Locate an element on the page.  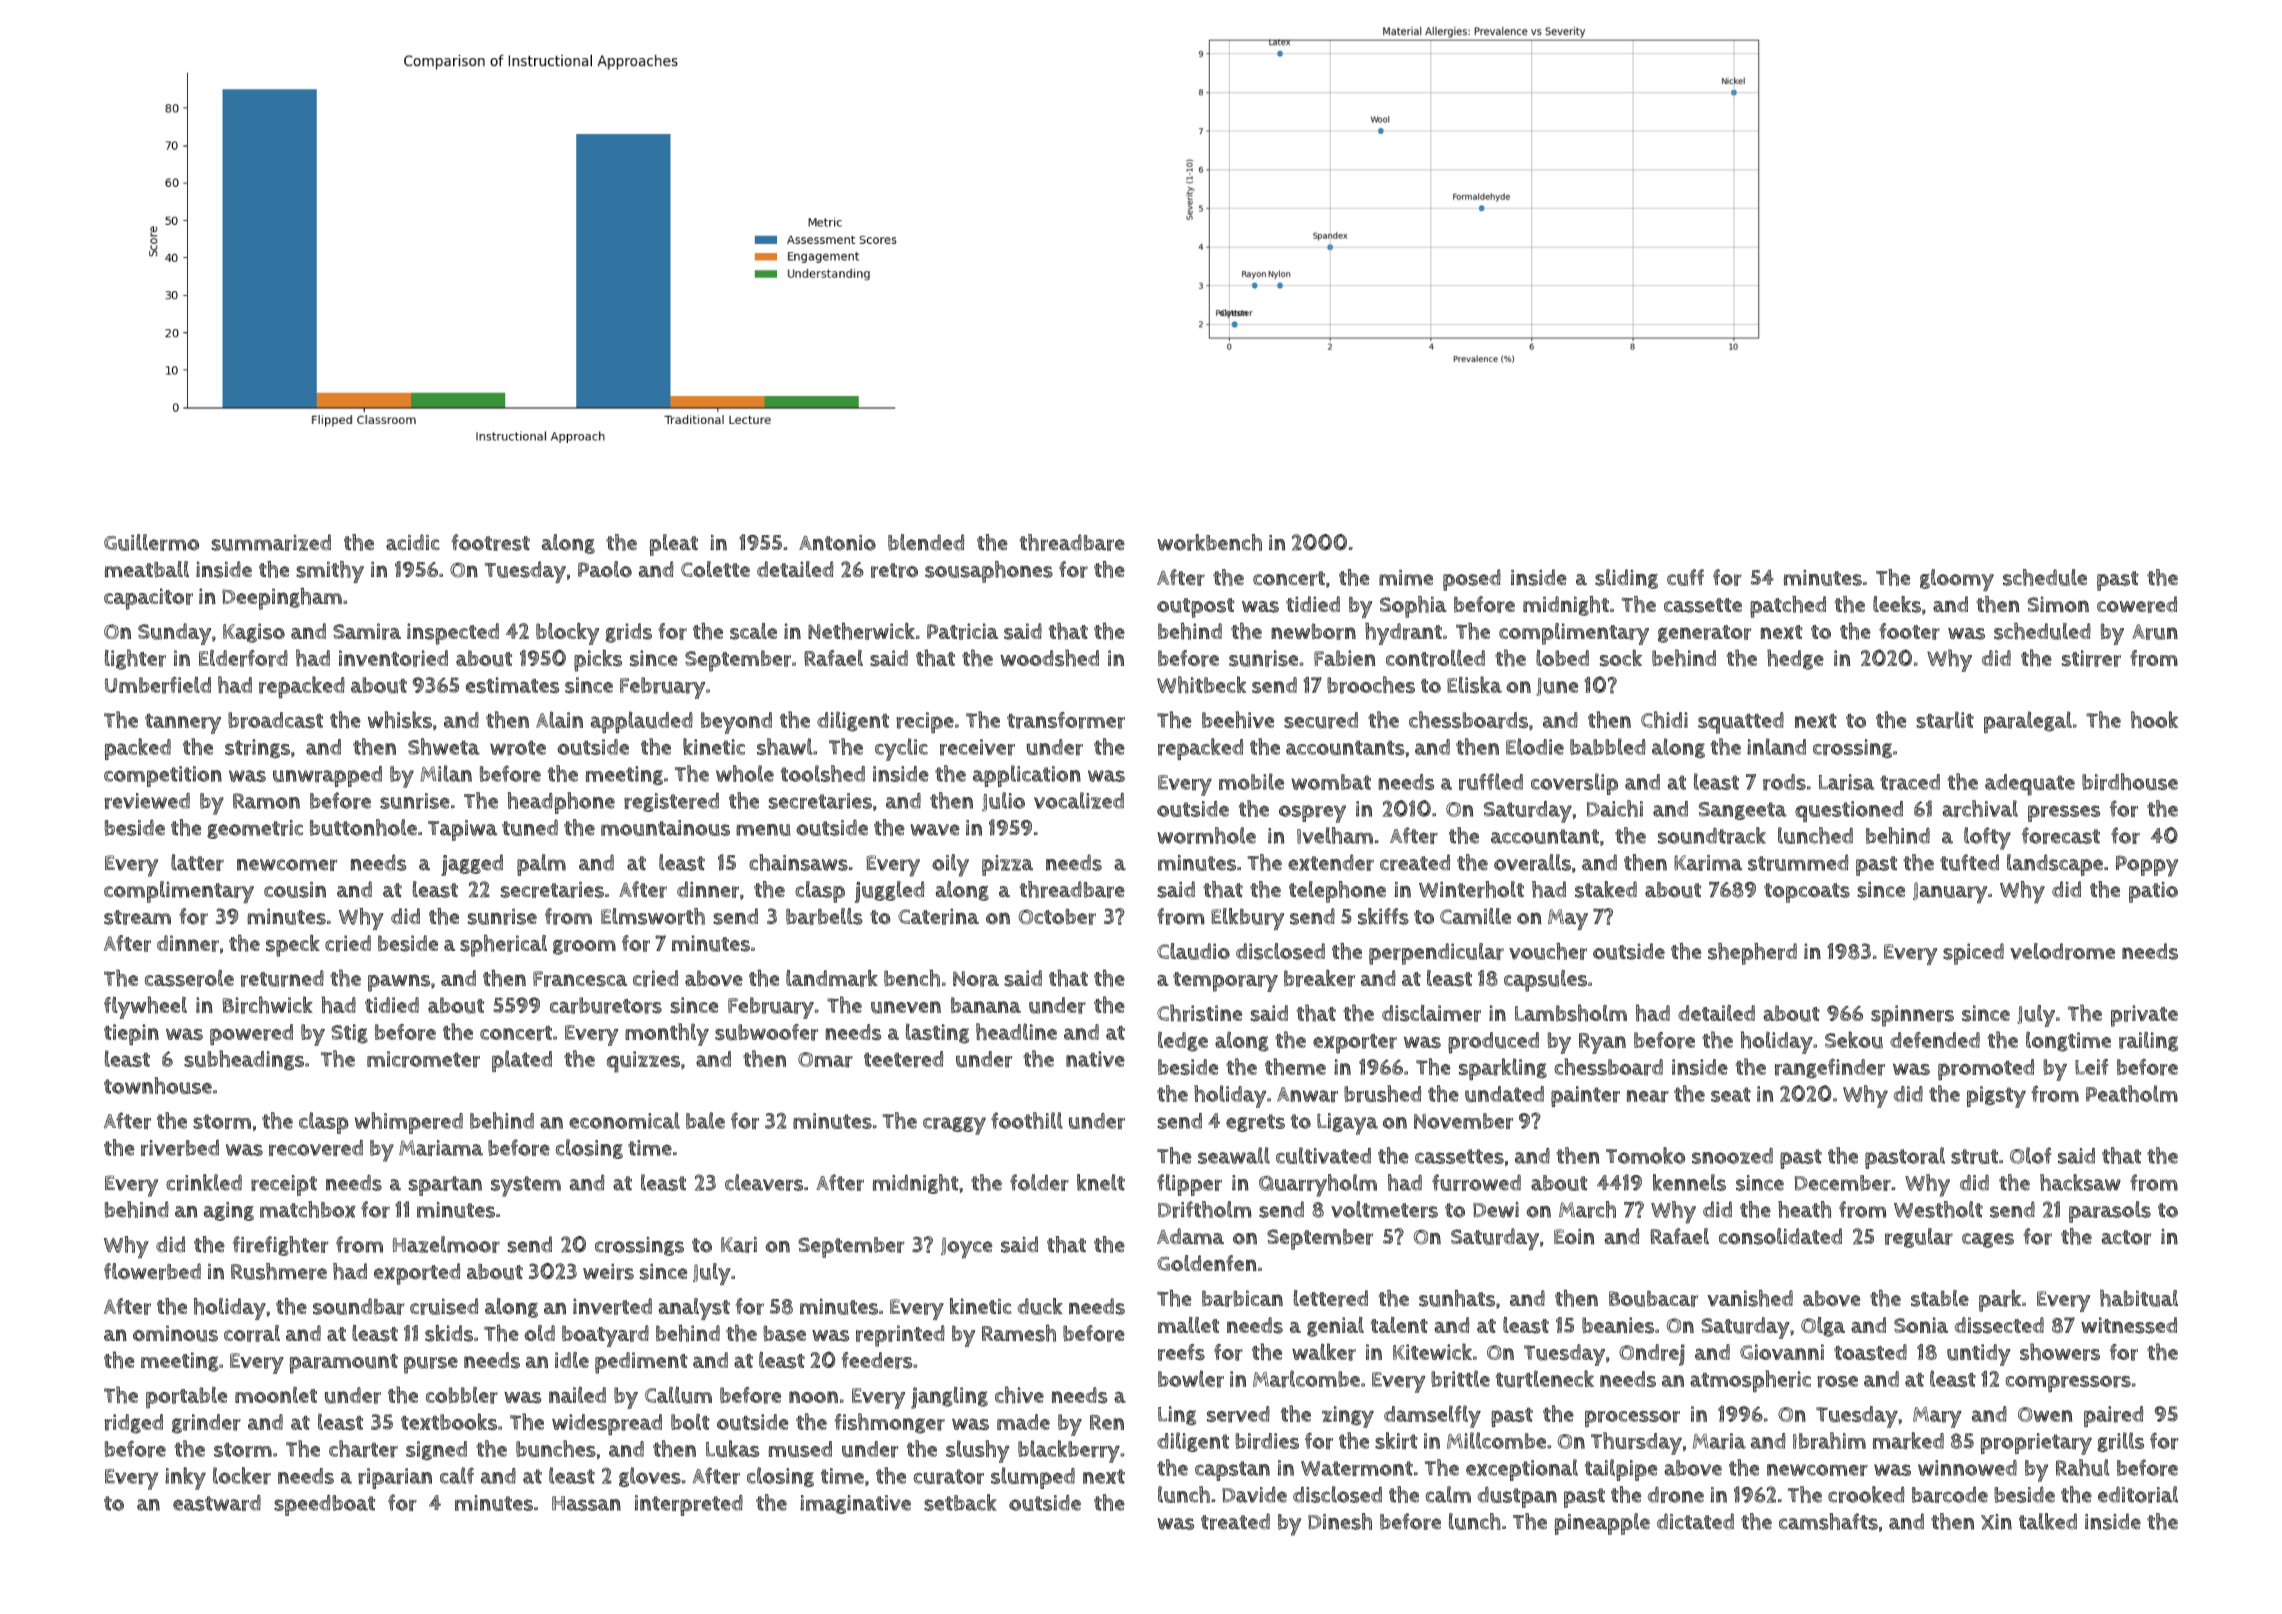
strings is located at coordinates (257, 749).
